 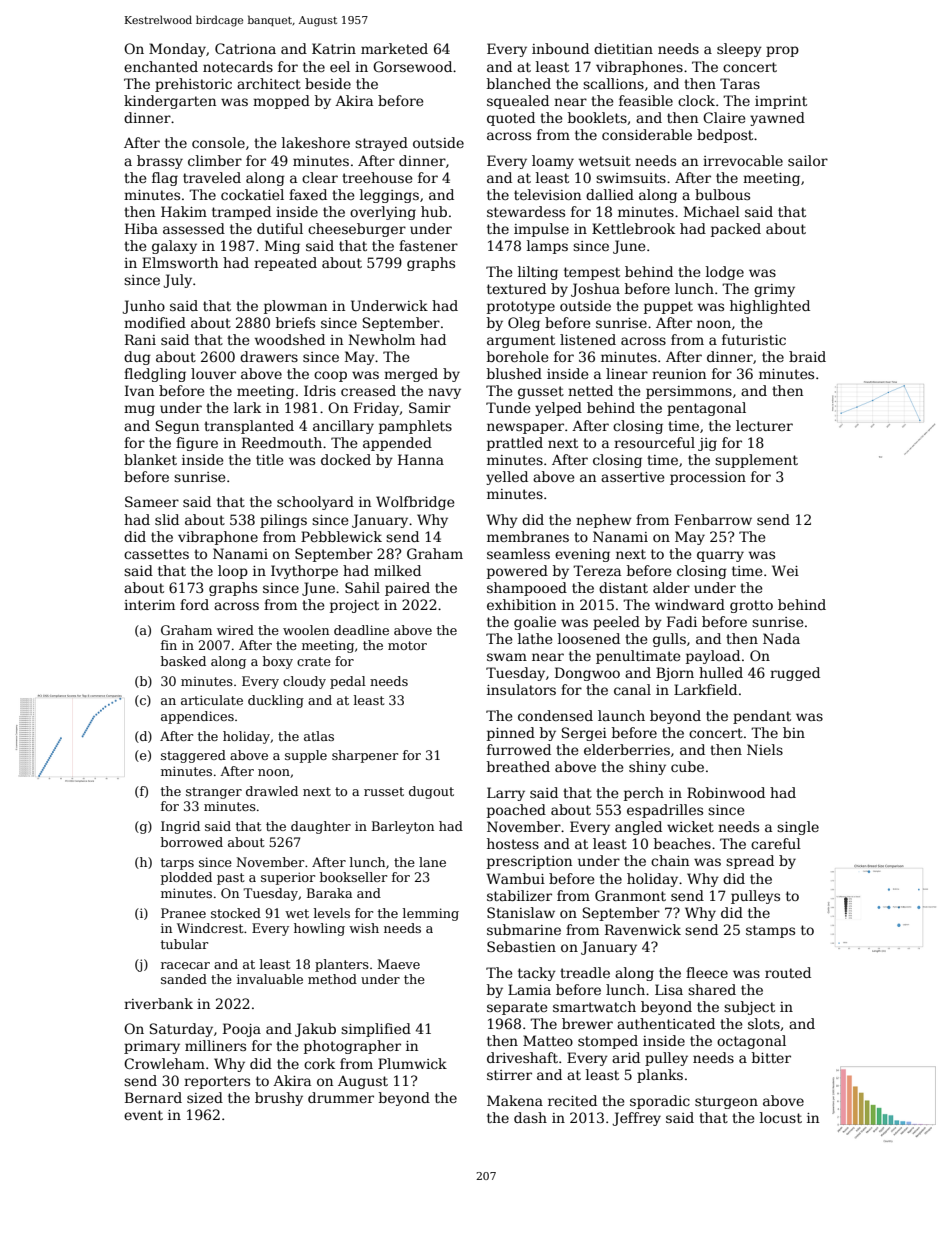 I want to click on cassettes, so click(x=156, y=554).
